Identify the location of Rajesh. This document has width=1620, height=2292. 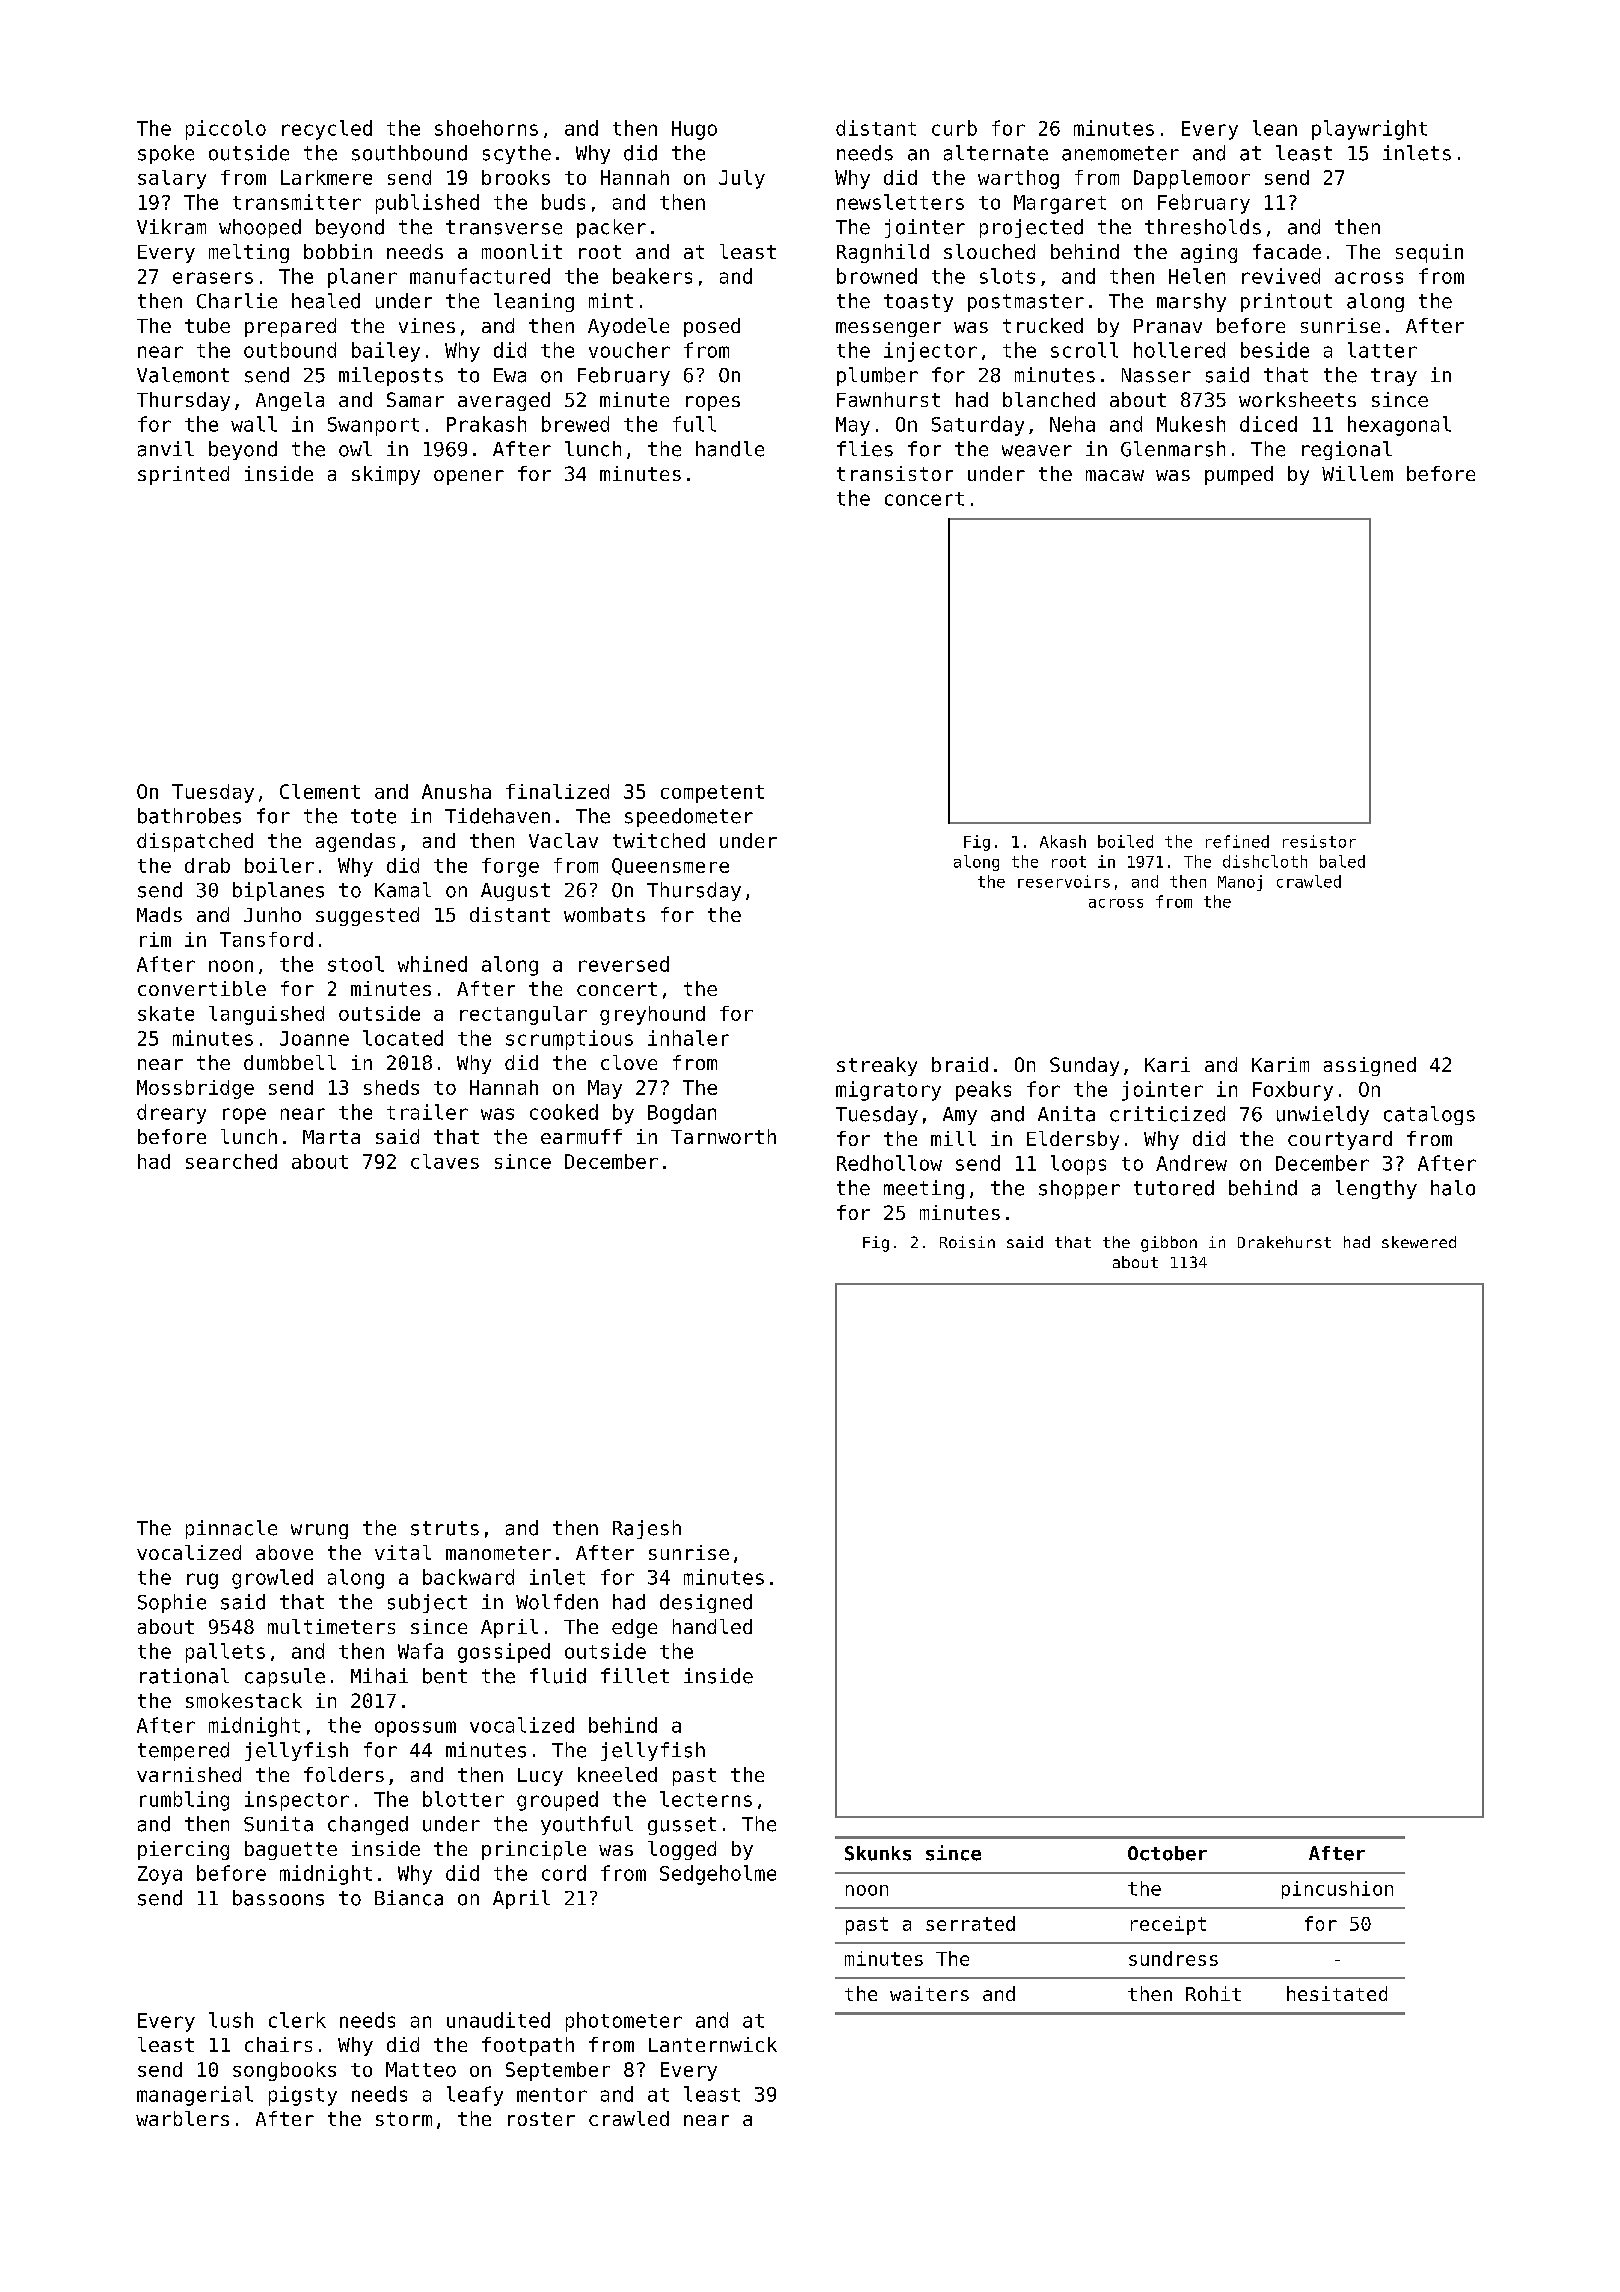
(647, 1529).
